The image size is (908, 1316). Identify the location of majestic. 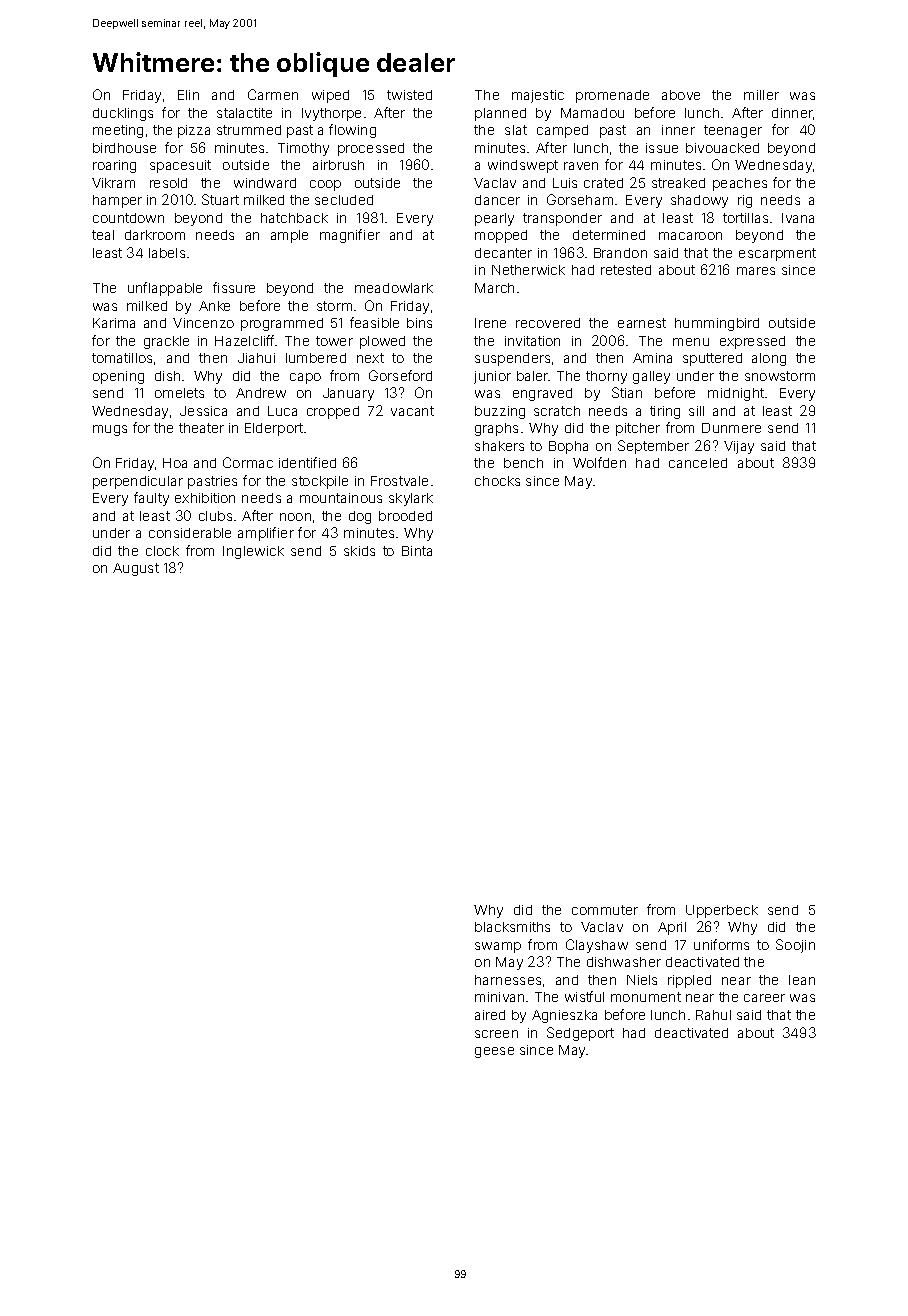
(538, 96).
